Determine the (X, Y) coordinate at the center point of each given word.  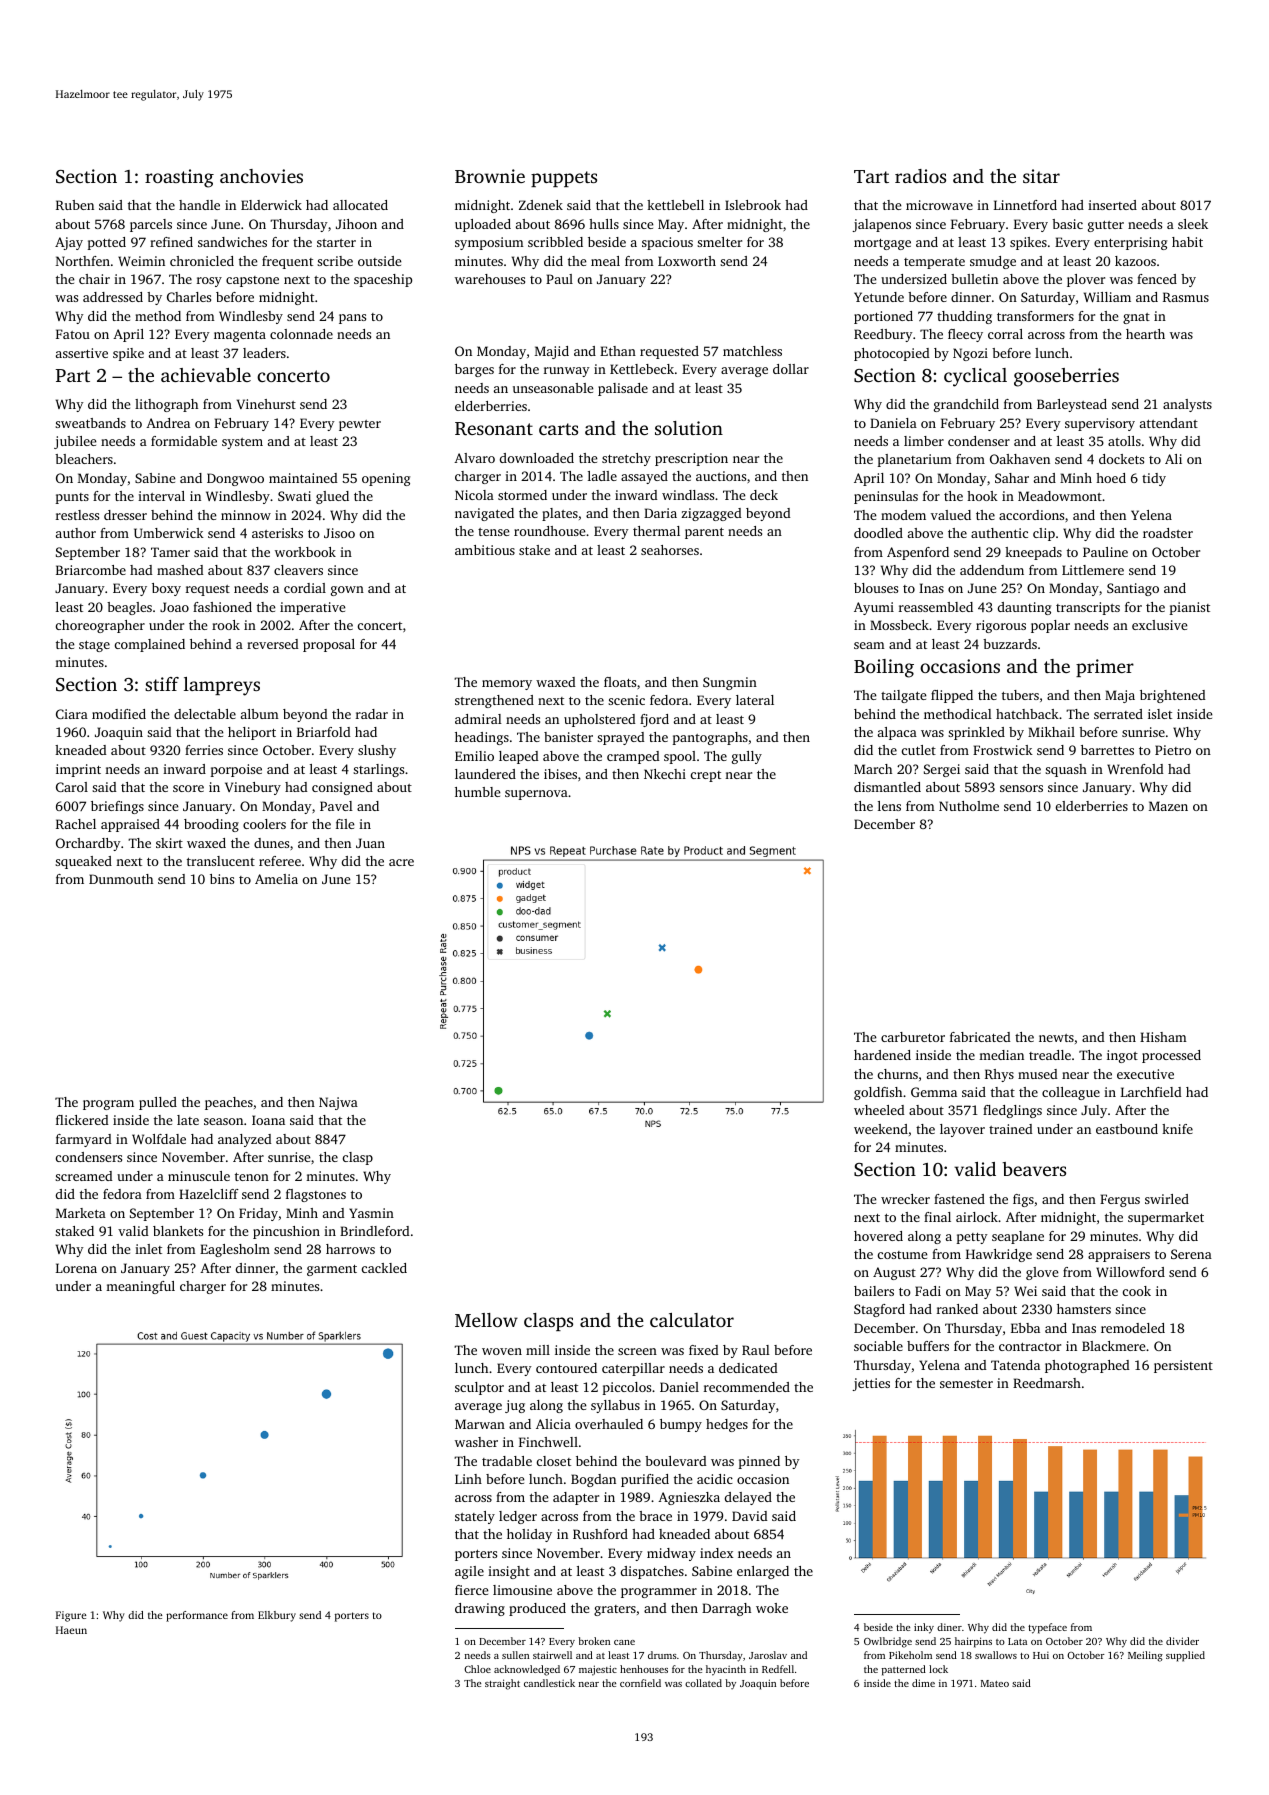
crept (706, 776)
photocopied (892, 354)
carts (558, 429)
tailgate (904, 696)
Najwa (338, 1103)
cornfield (640, 1683)
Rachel (76, 824)
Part (73, 375)
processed (1171, 1056)
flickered (82, 1120)
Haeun (71, 1630)
